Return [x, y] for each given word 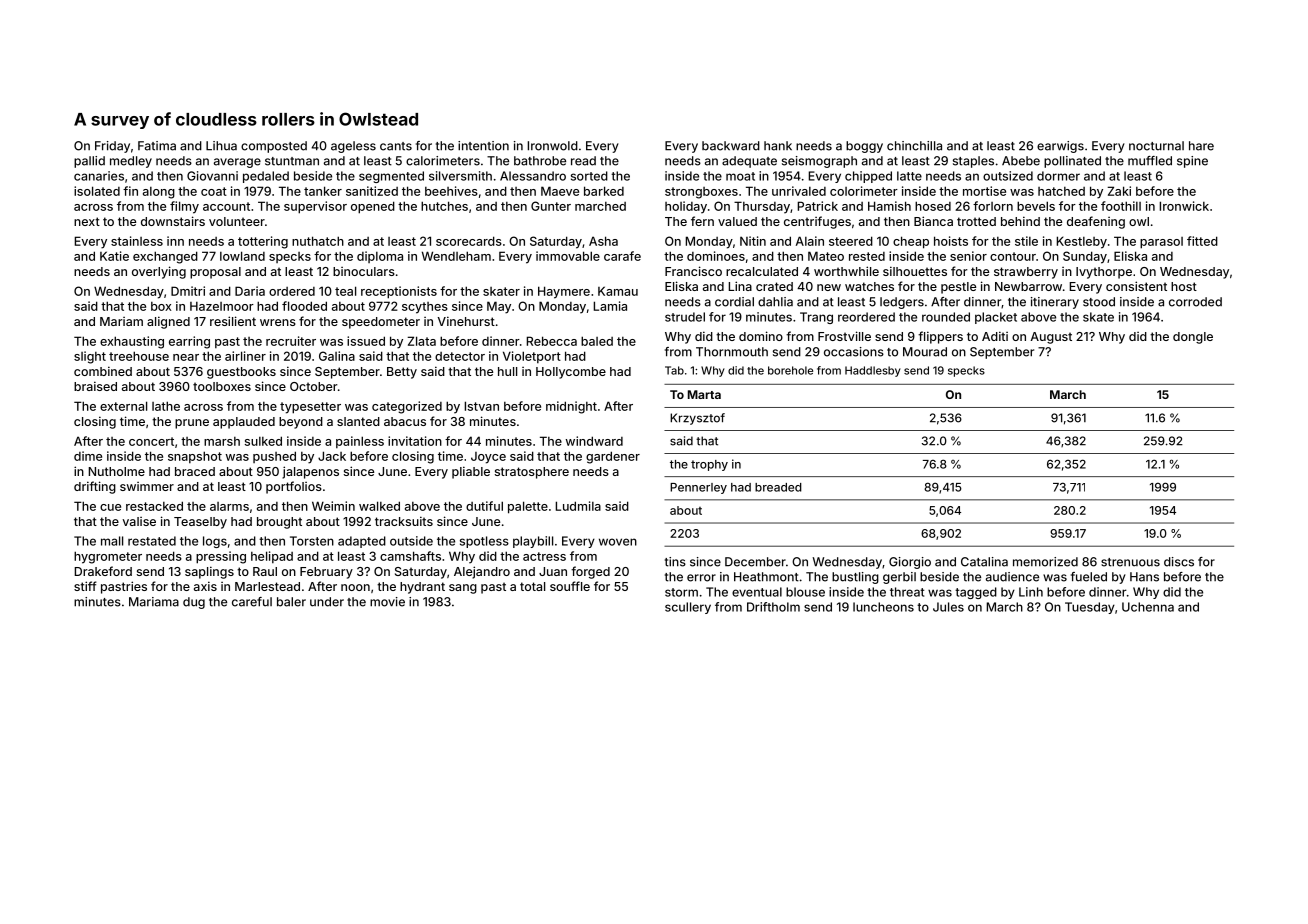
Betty [402, 373]
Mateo [826, 256]
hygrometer [108, 557]
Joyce [488, 458]
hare [1201, 146]
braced [195, 471]
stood [1099, 302]
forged [590, 572]
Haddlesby [873, 371]
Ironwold [552, 146]
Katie [114, 256]
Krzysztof [697, 419]
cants [396, 146]
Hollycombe [571, 373]
